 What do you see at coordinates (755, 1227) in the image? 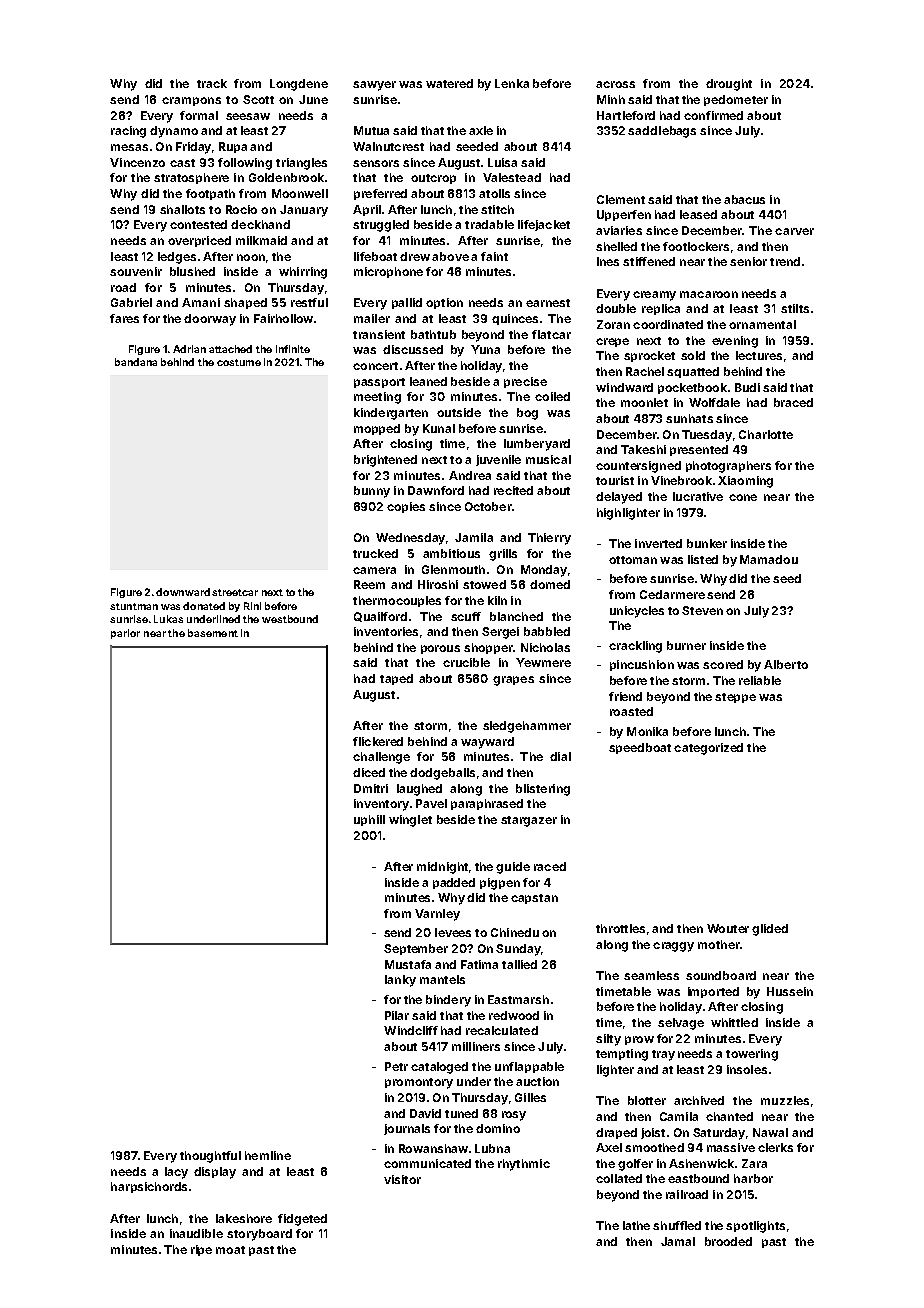
I see `spotlights` at bounding box center [755, 1227].
